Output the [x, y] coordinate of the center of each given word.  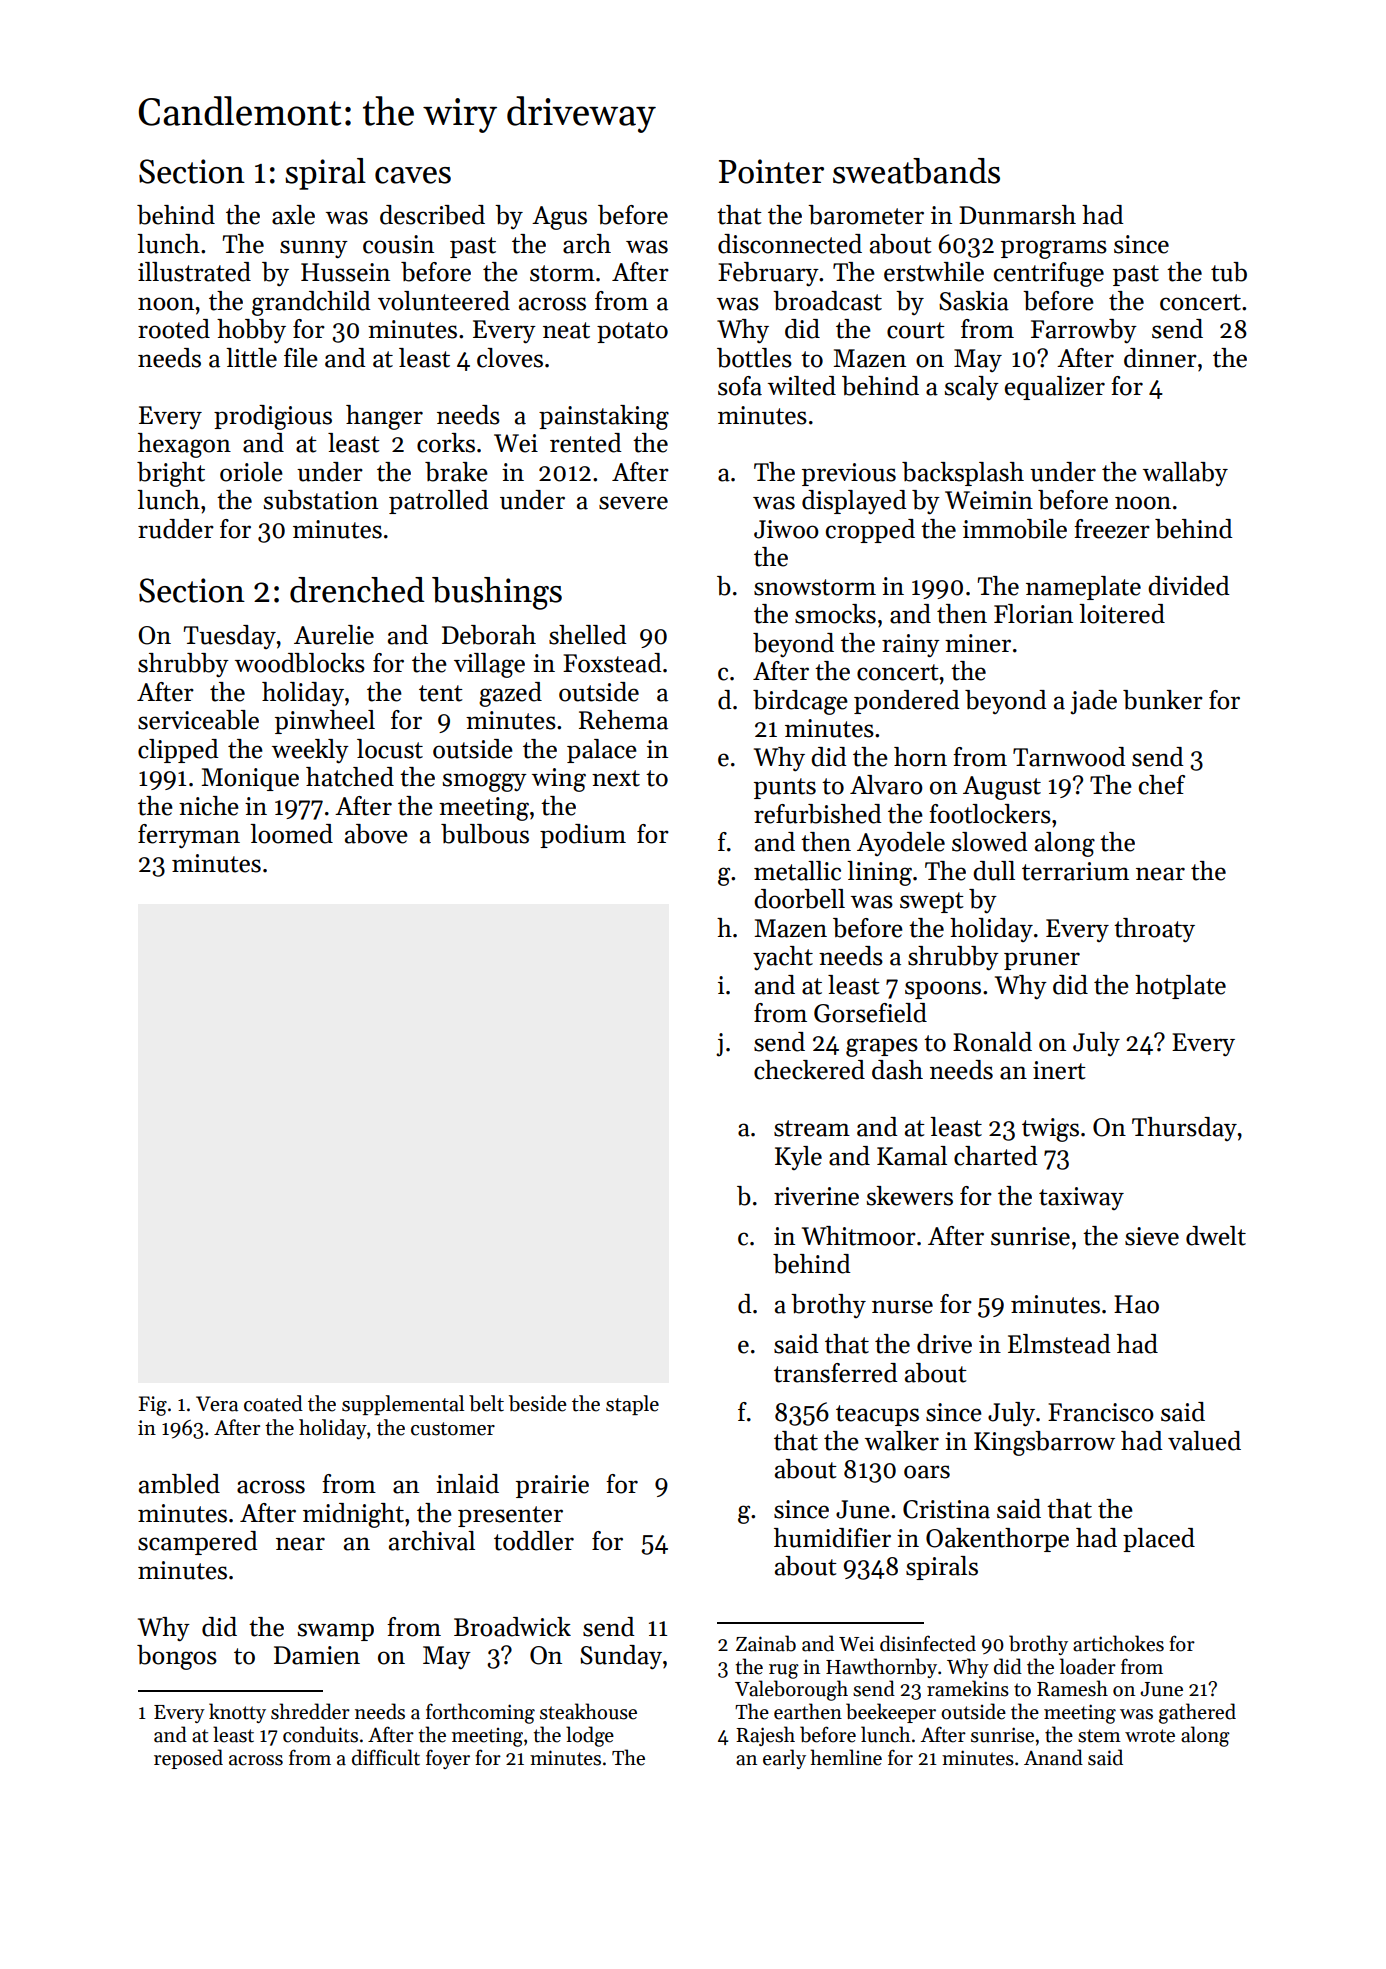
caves [413, 175]
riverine [816, 1196]
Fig [152, 1406]
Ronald [992, 1042]
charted [996, 1156]
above [376, 834]
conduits [320, 1734]
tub [1229, 272]
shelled [588, 635]
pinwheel [325, 722]
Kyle [798, 1158]
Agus [559, 218]
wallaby [1185, 474]
